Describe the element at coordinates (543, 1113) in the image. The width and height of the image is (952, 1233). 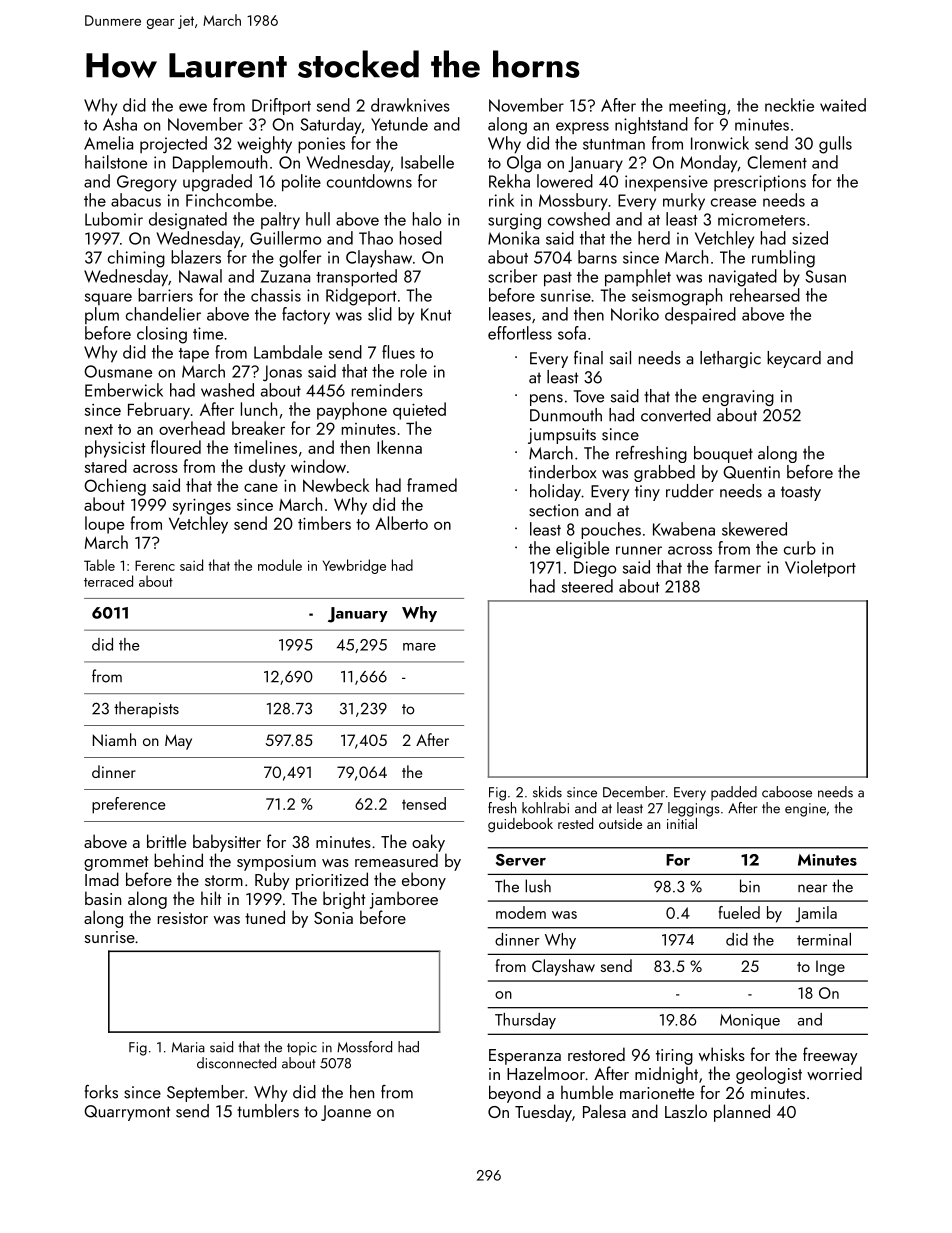
I see `Tuesday` at that location.
